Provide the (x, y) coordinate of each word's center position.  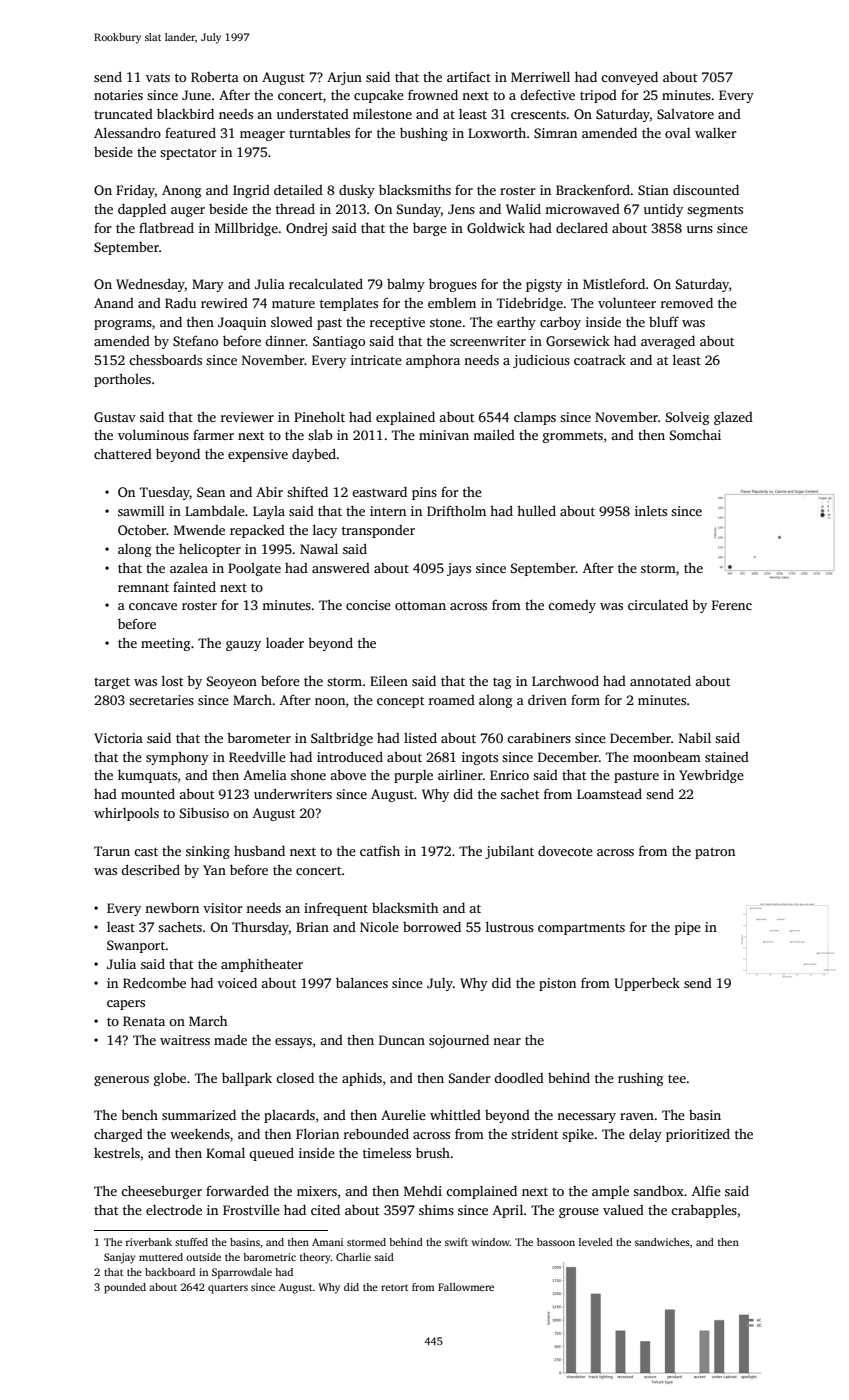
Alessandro (127, 132)
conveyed (629, 78)
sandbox (658, 1191)
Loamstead (609, 793)
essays (293, 1043)
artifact (469, 76)
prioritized (698, 1135)
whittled (455, 1114)
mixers (317, 1191)
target (112, 683)
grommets (573, 437)
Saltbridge (342, 739)
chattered (123, 453)
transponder (378, 531)
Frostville (251, 1210)
